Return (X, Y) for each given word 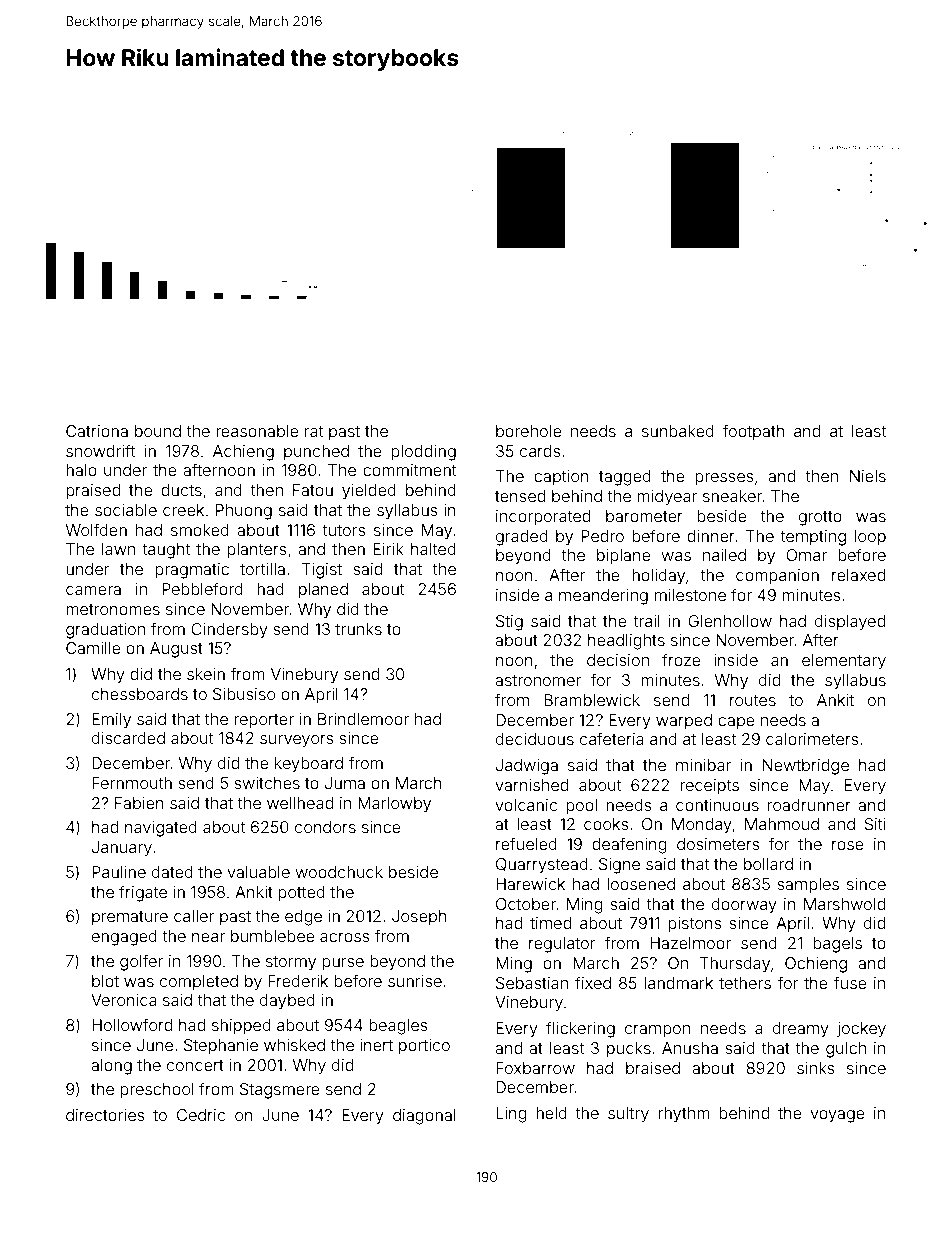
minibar (703, 765)
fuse (850, 982)
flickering (580, 1029)
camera (93, 590)
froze (681, 659)
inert (376, 1045)
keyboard (309, 765)
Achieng (243, 453)
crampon (657, 1031)
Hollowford (132, 1024)
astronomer (538, 680)
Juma (345, 783)
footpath (753, 432)
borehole (529, 431)
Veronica (124, 1000)
